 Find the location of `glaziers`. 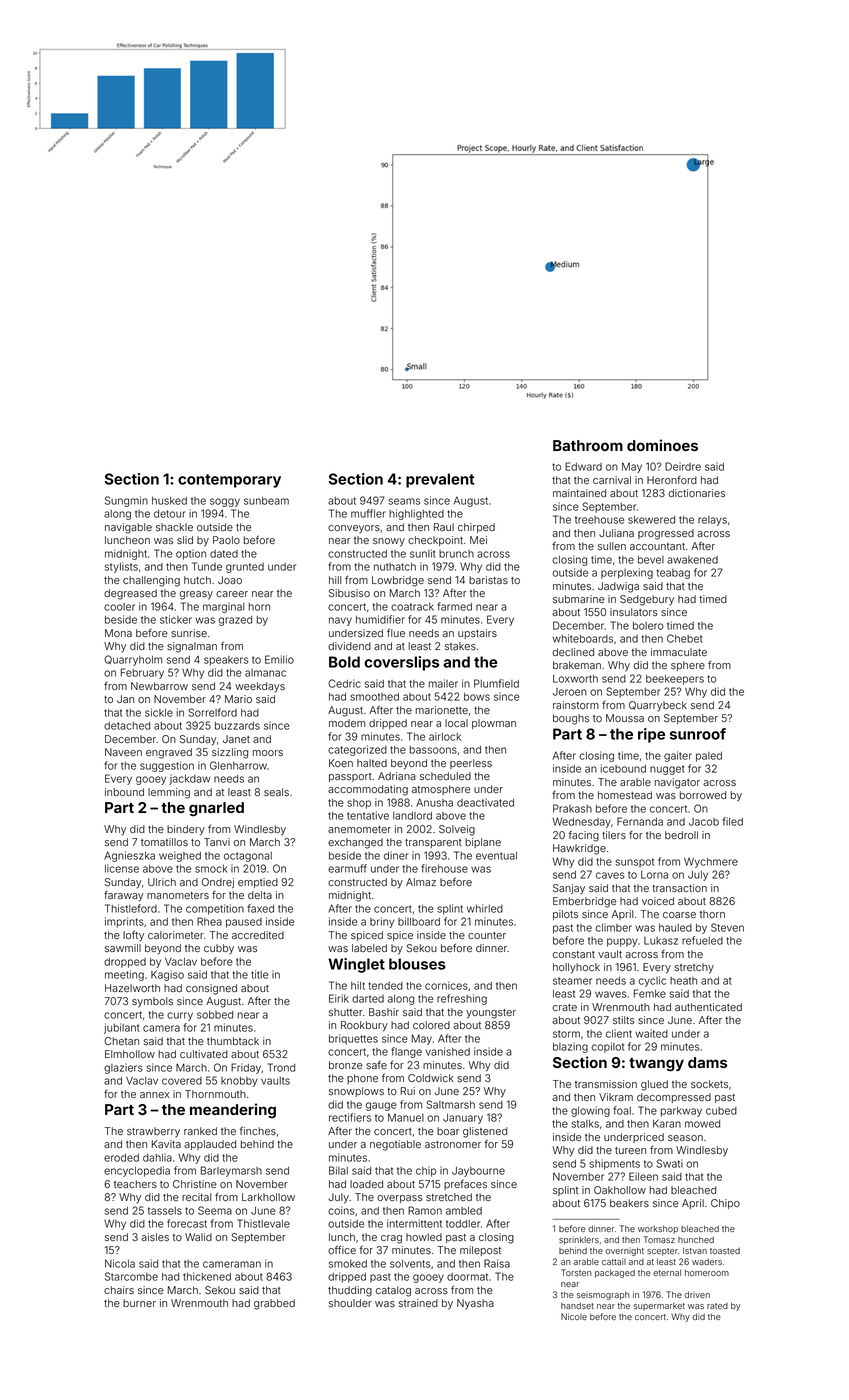

glaziers is located at coordinates (123, 1068).
